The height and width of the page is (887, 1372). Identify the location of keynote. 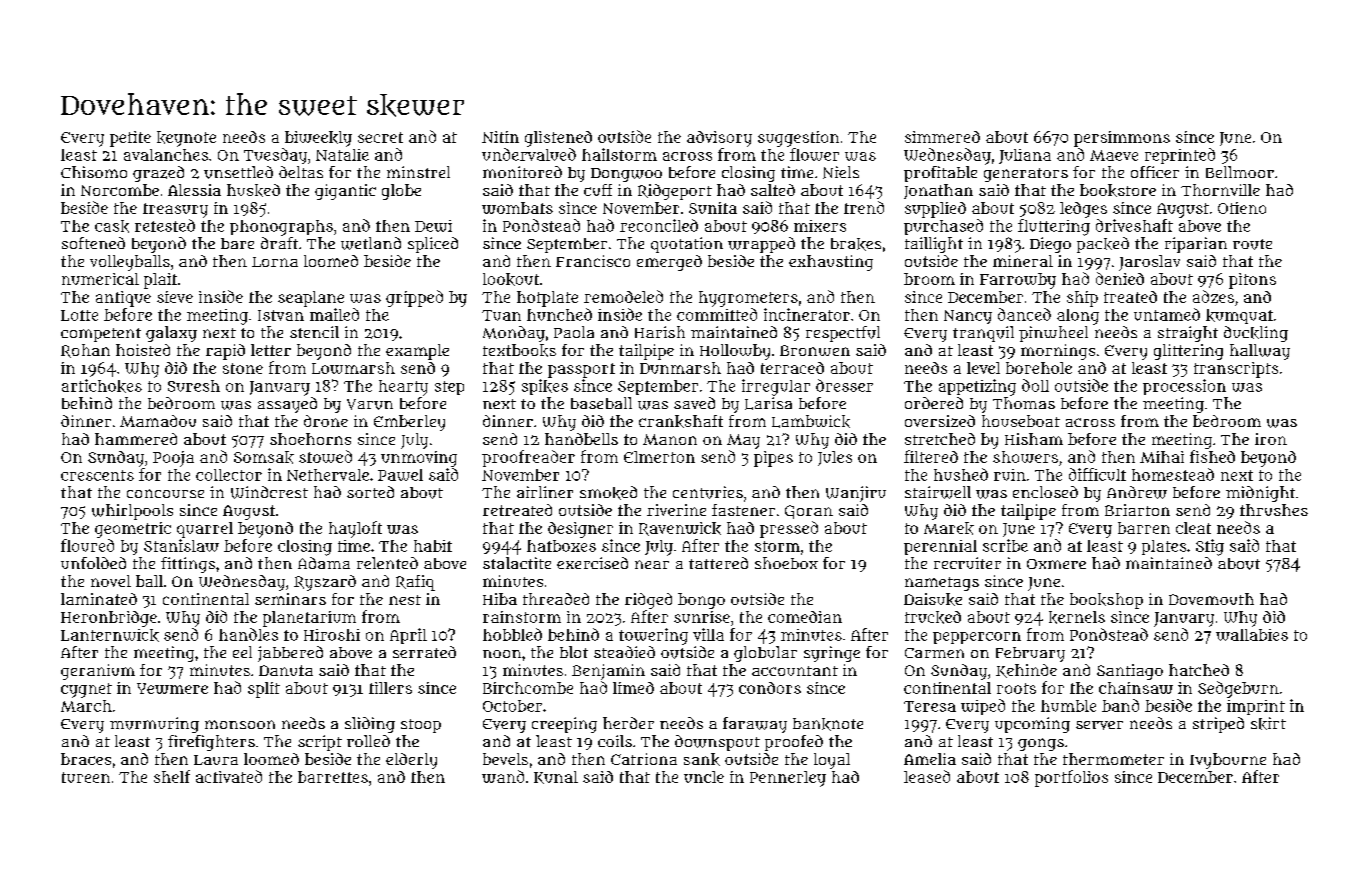
(186, 139).
